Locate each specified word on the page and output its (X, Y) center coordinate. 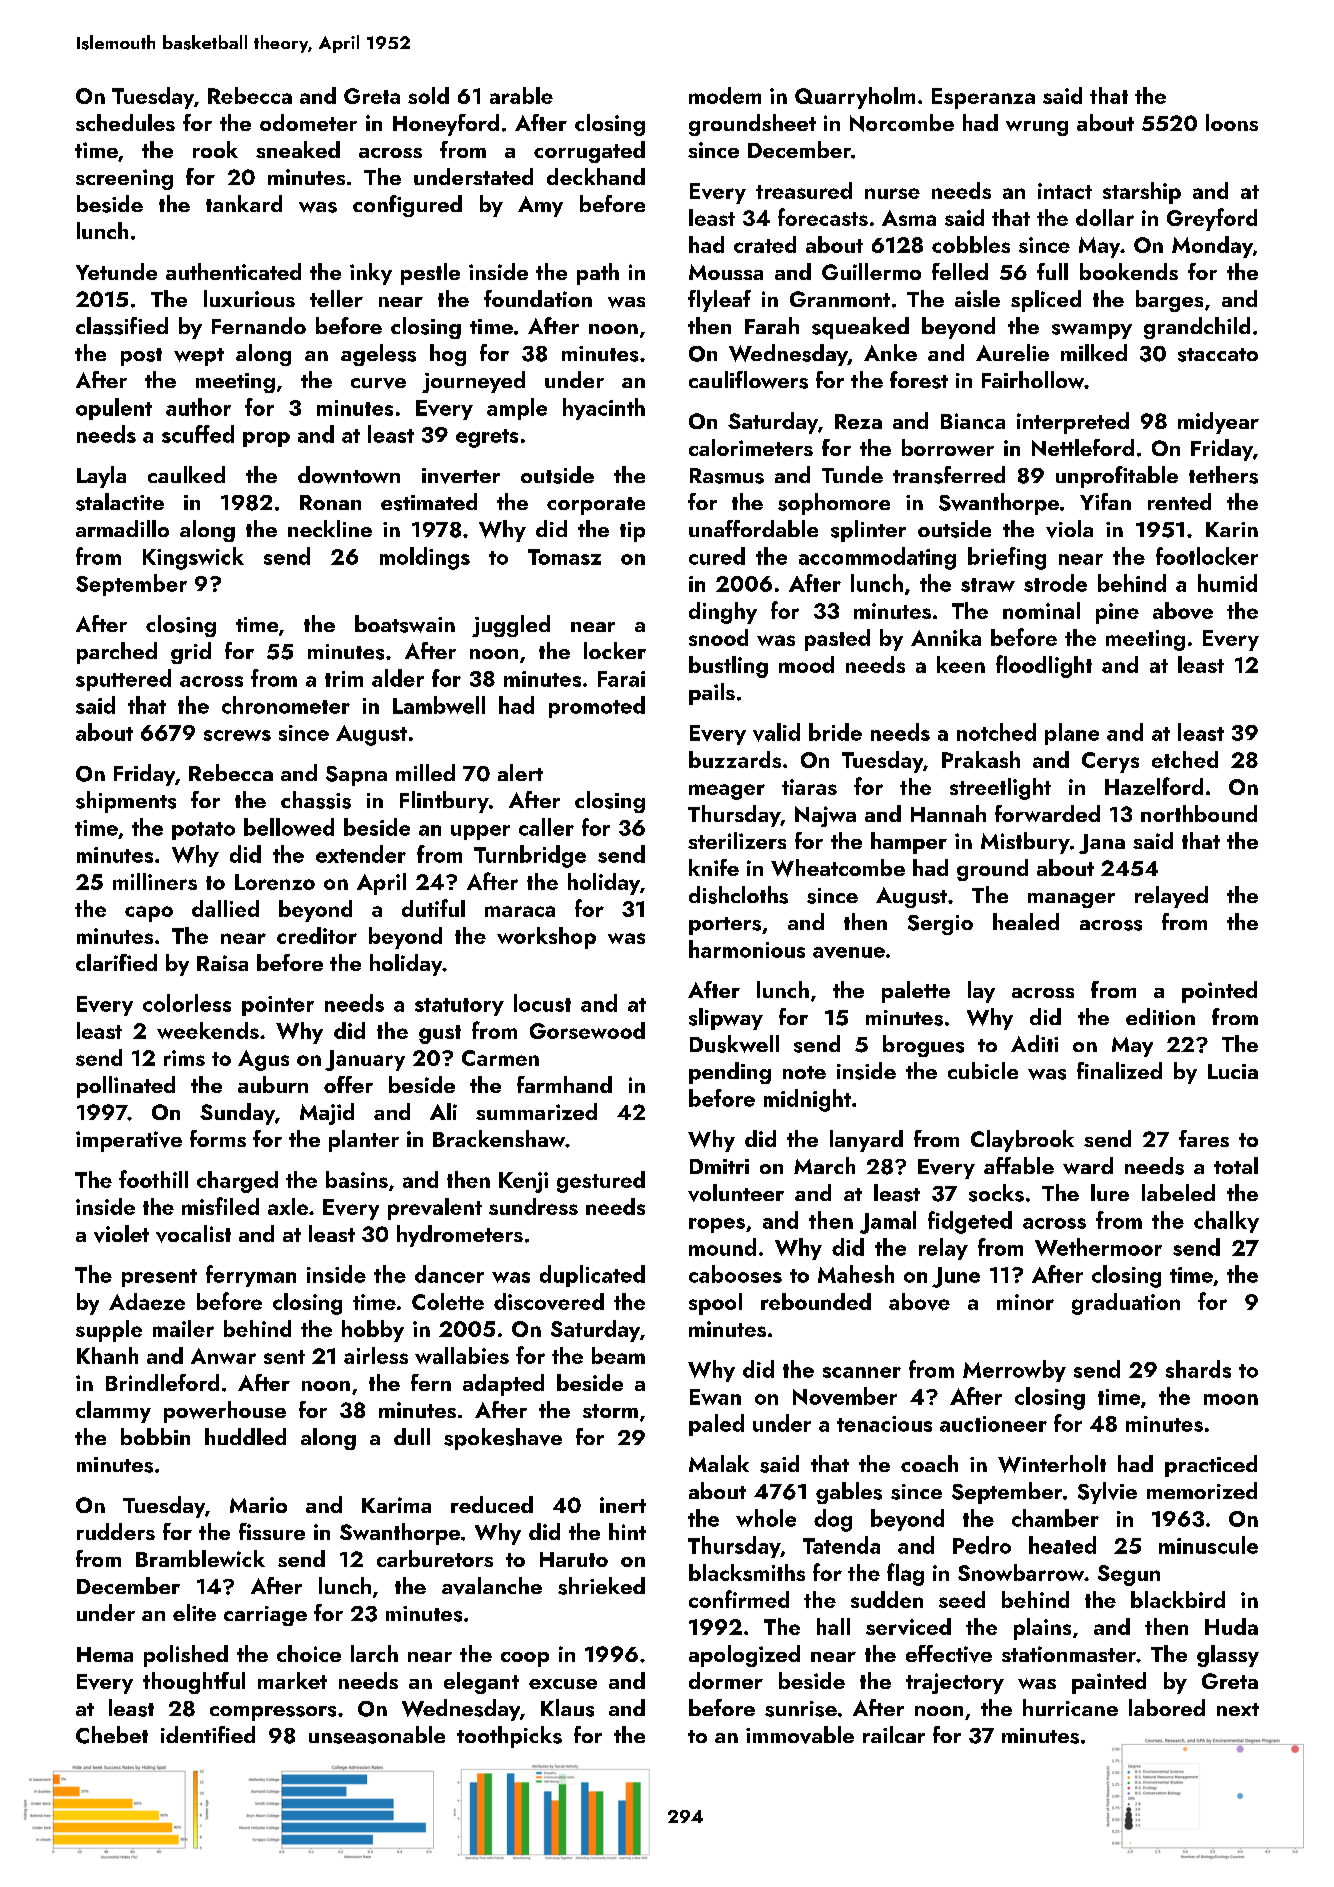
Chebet (112, 1735)
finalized (1119, 1070)
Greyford (1212, 219)
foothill (153, 1179)
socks (996, 1193)
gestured (601, 1182)
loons (1232, 122)
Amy (540, 206)
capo (149, 914)
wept (199, 357)
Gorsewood (587, 1030)
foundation (538, 298)
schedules (125, 122)
